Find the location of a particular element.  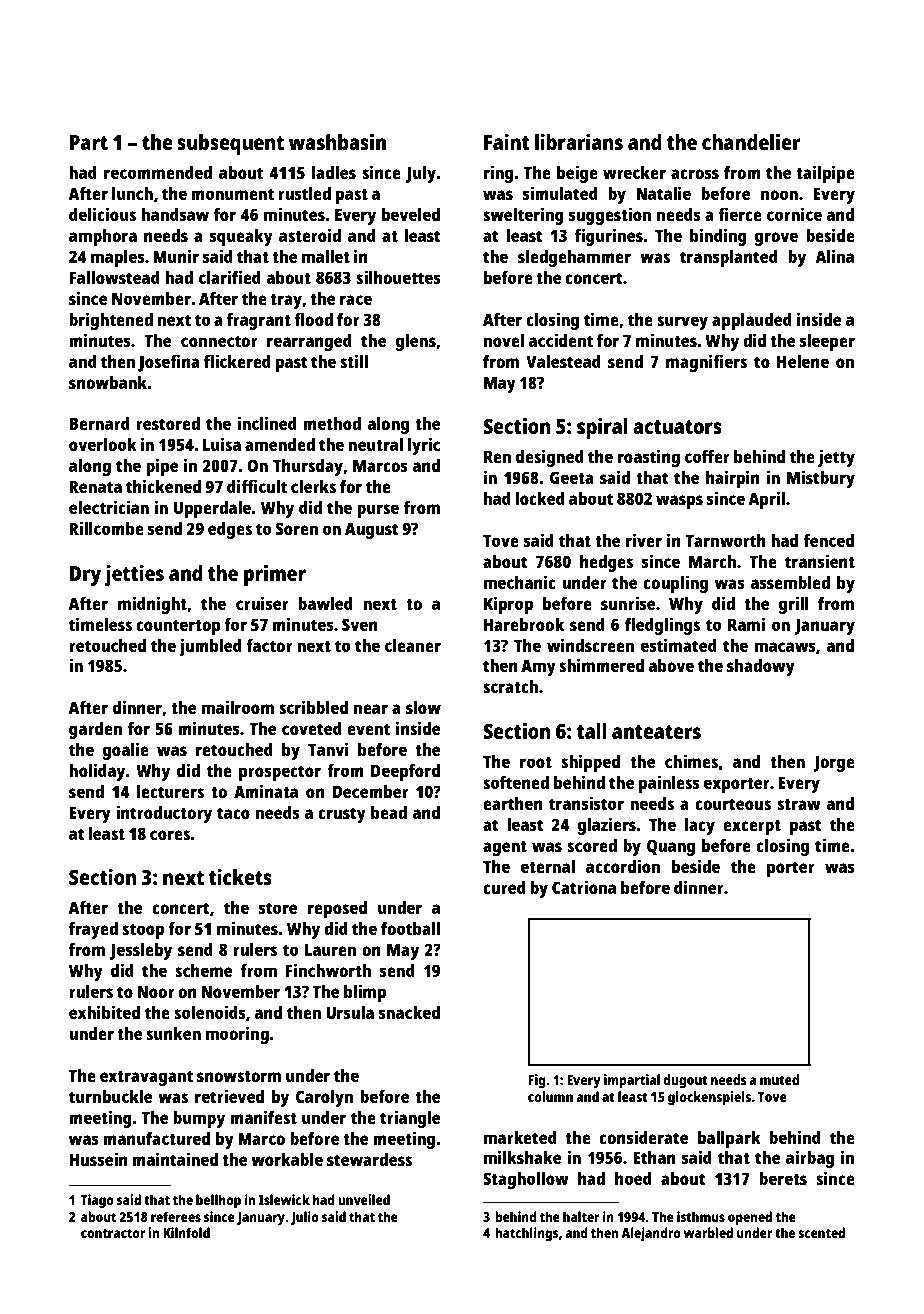

roasting is located at coordinates (649, 458).
